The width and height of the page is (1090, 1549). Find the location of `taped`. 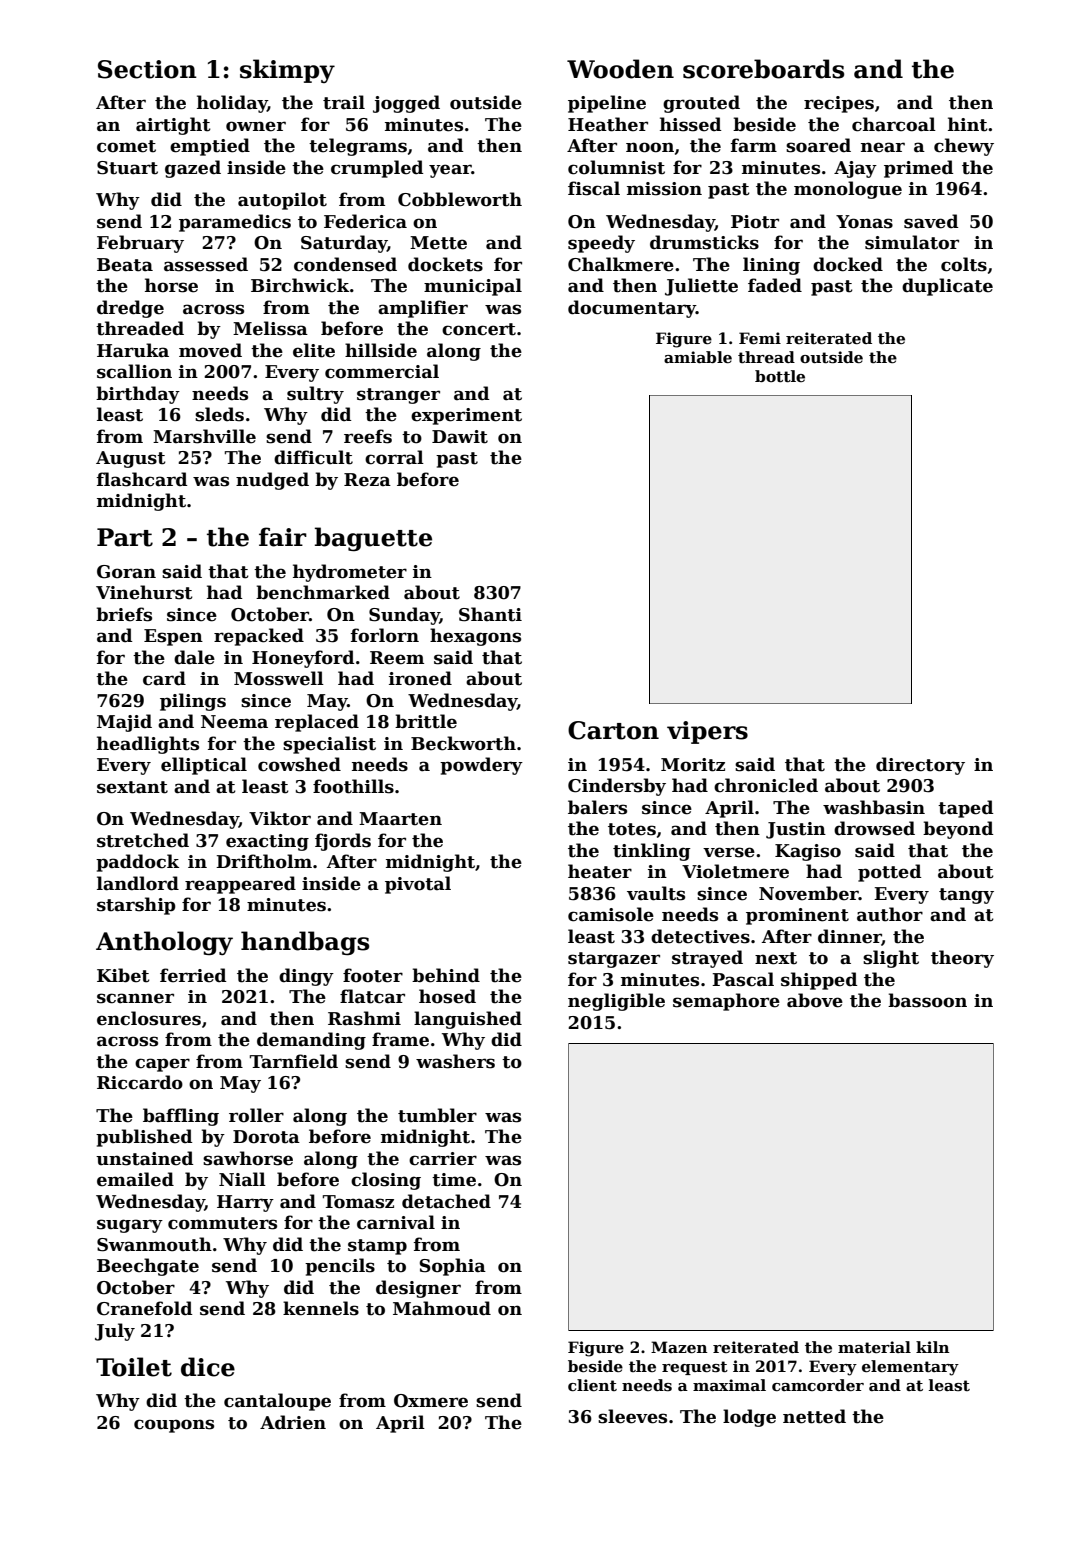

taped is located at coordinates (965, 809).
